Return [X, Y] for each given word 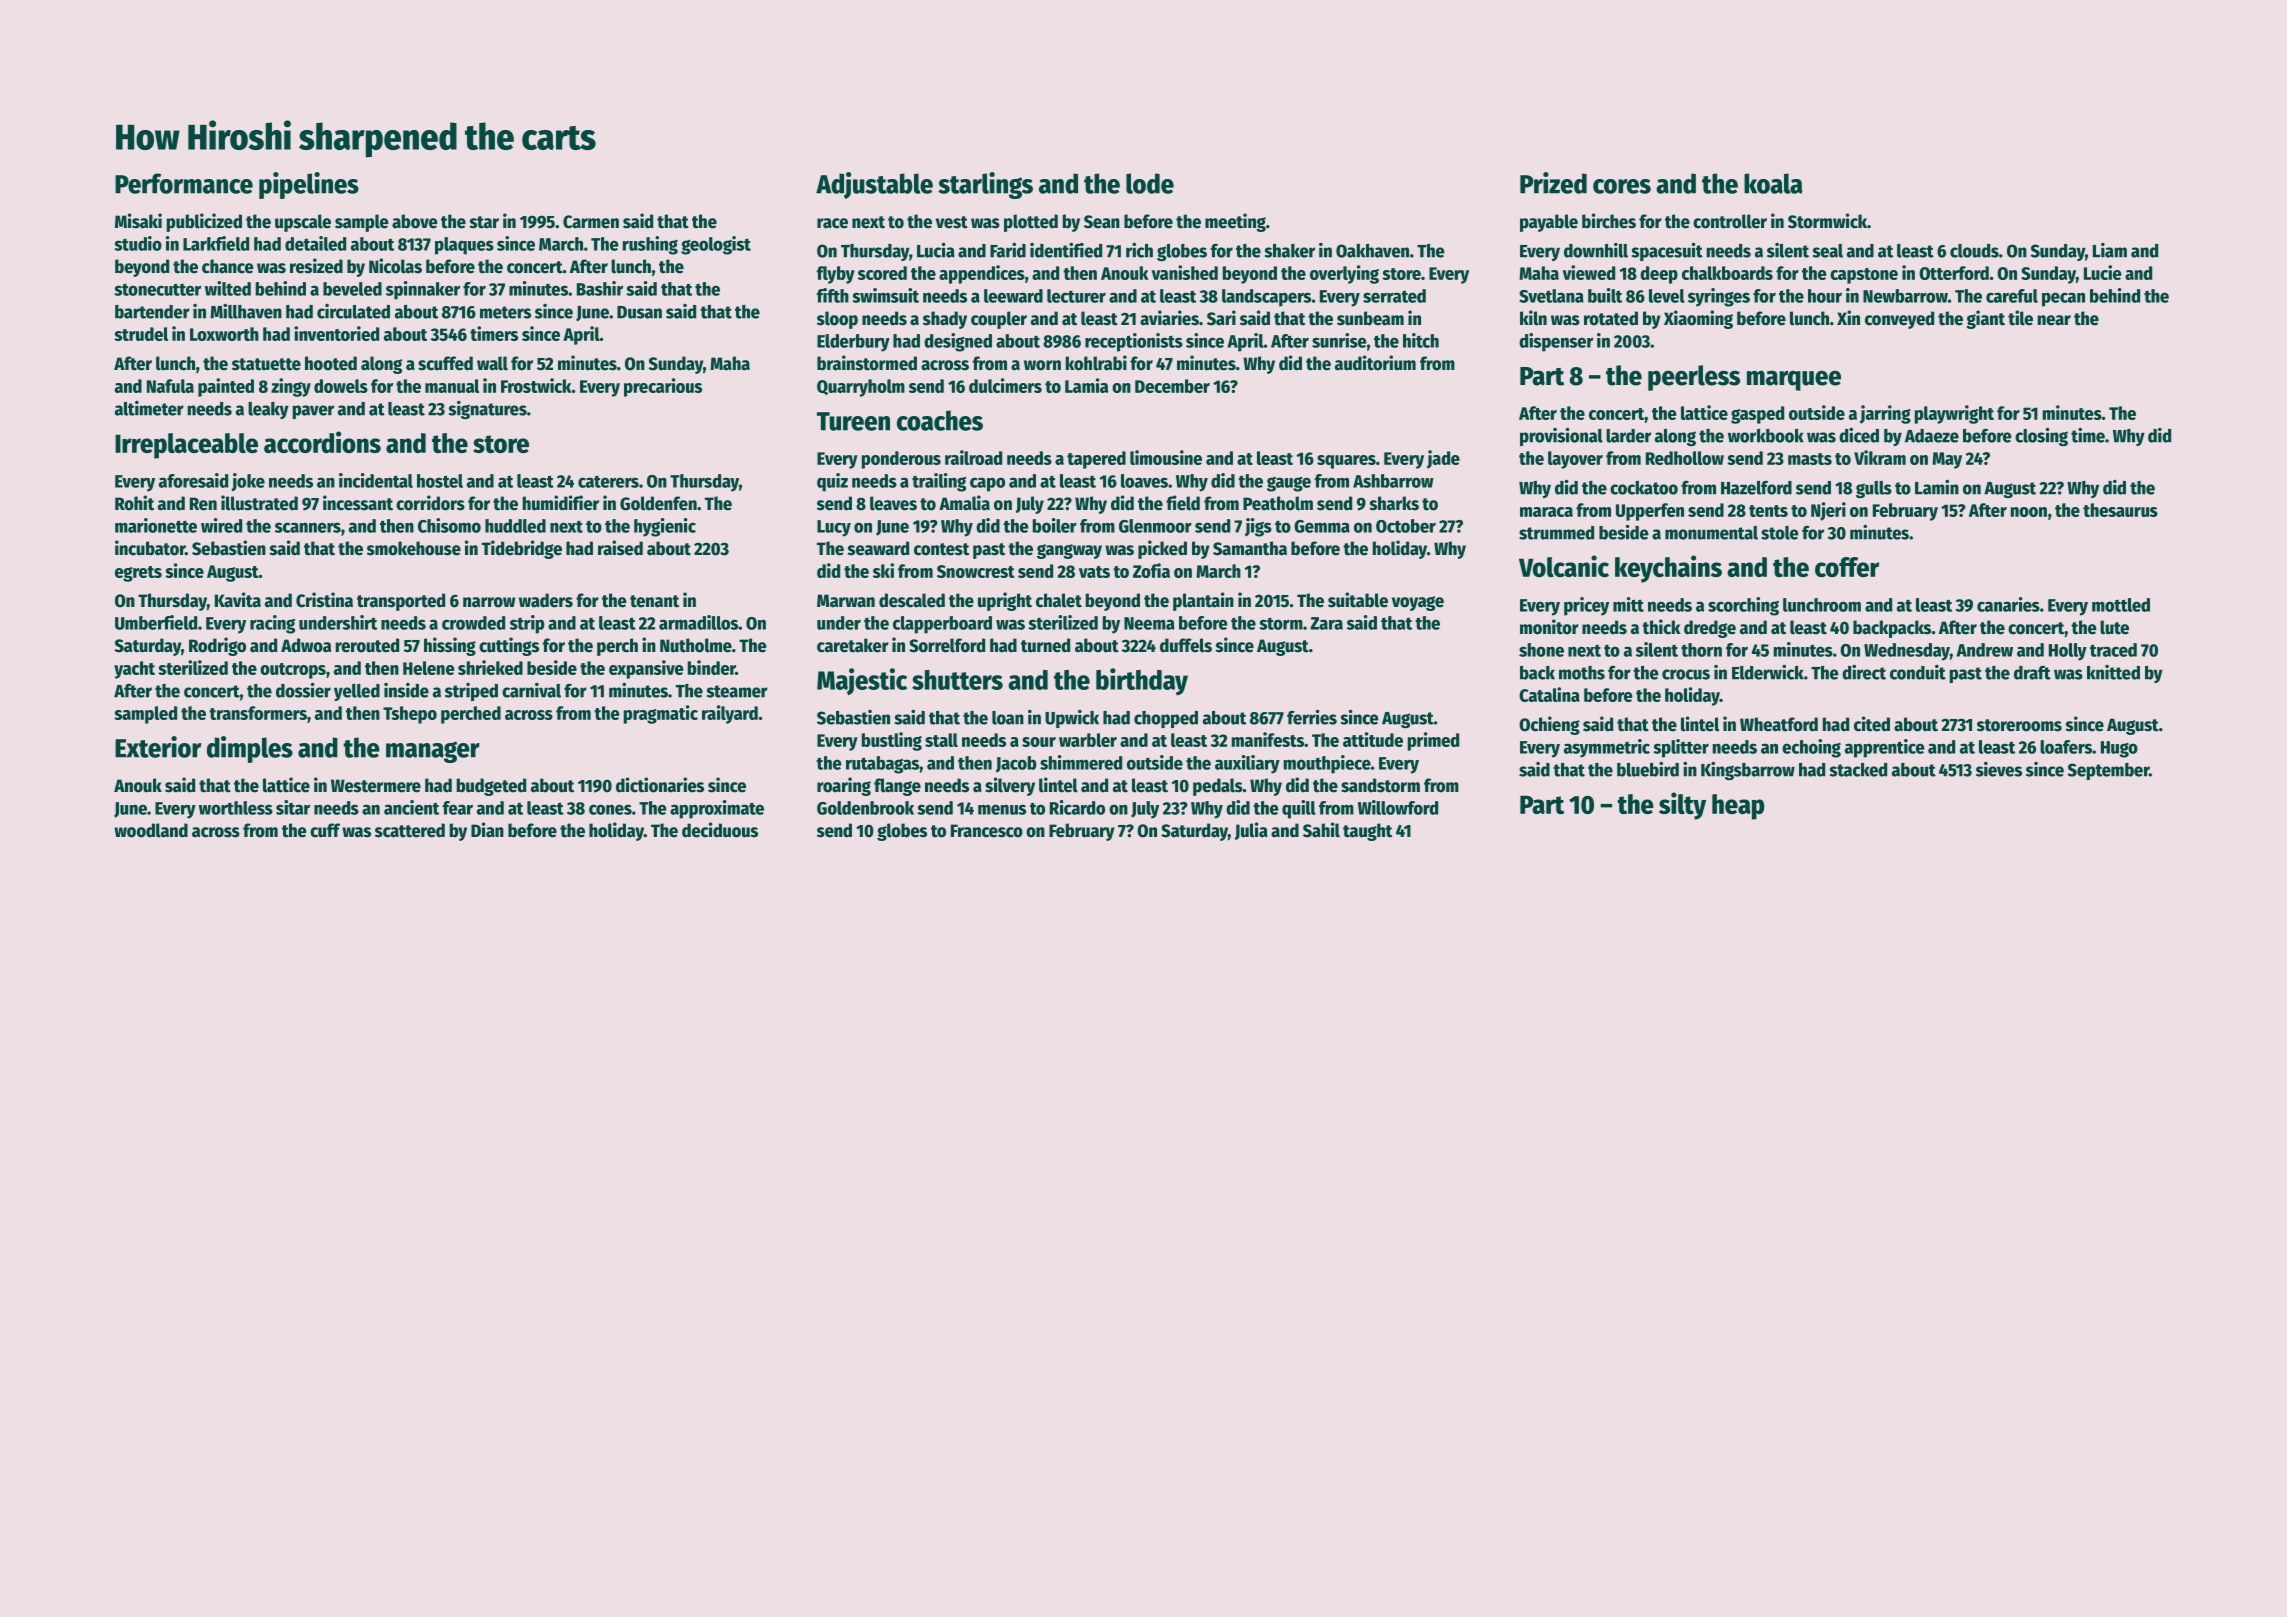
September [2108, 771]
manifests [1268, 739]
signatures [488, 410]
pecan [2063, 299]
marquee [1794, 380]
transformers [258, 713]
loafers [2066, 747]
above [415, 221]
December [1172, 386]
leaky [268, 410]
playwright [1954, 414]
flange [897, 787]
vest [952, 222]
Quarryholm [861, 388]
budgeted [491, 787]
